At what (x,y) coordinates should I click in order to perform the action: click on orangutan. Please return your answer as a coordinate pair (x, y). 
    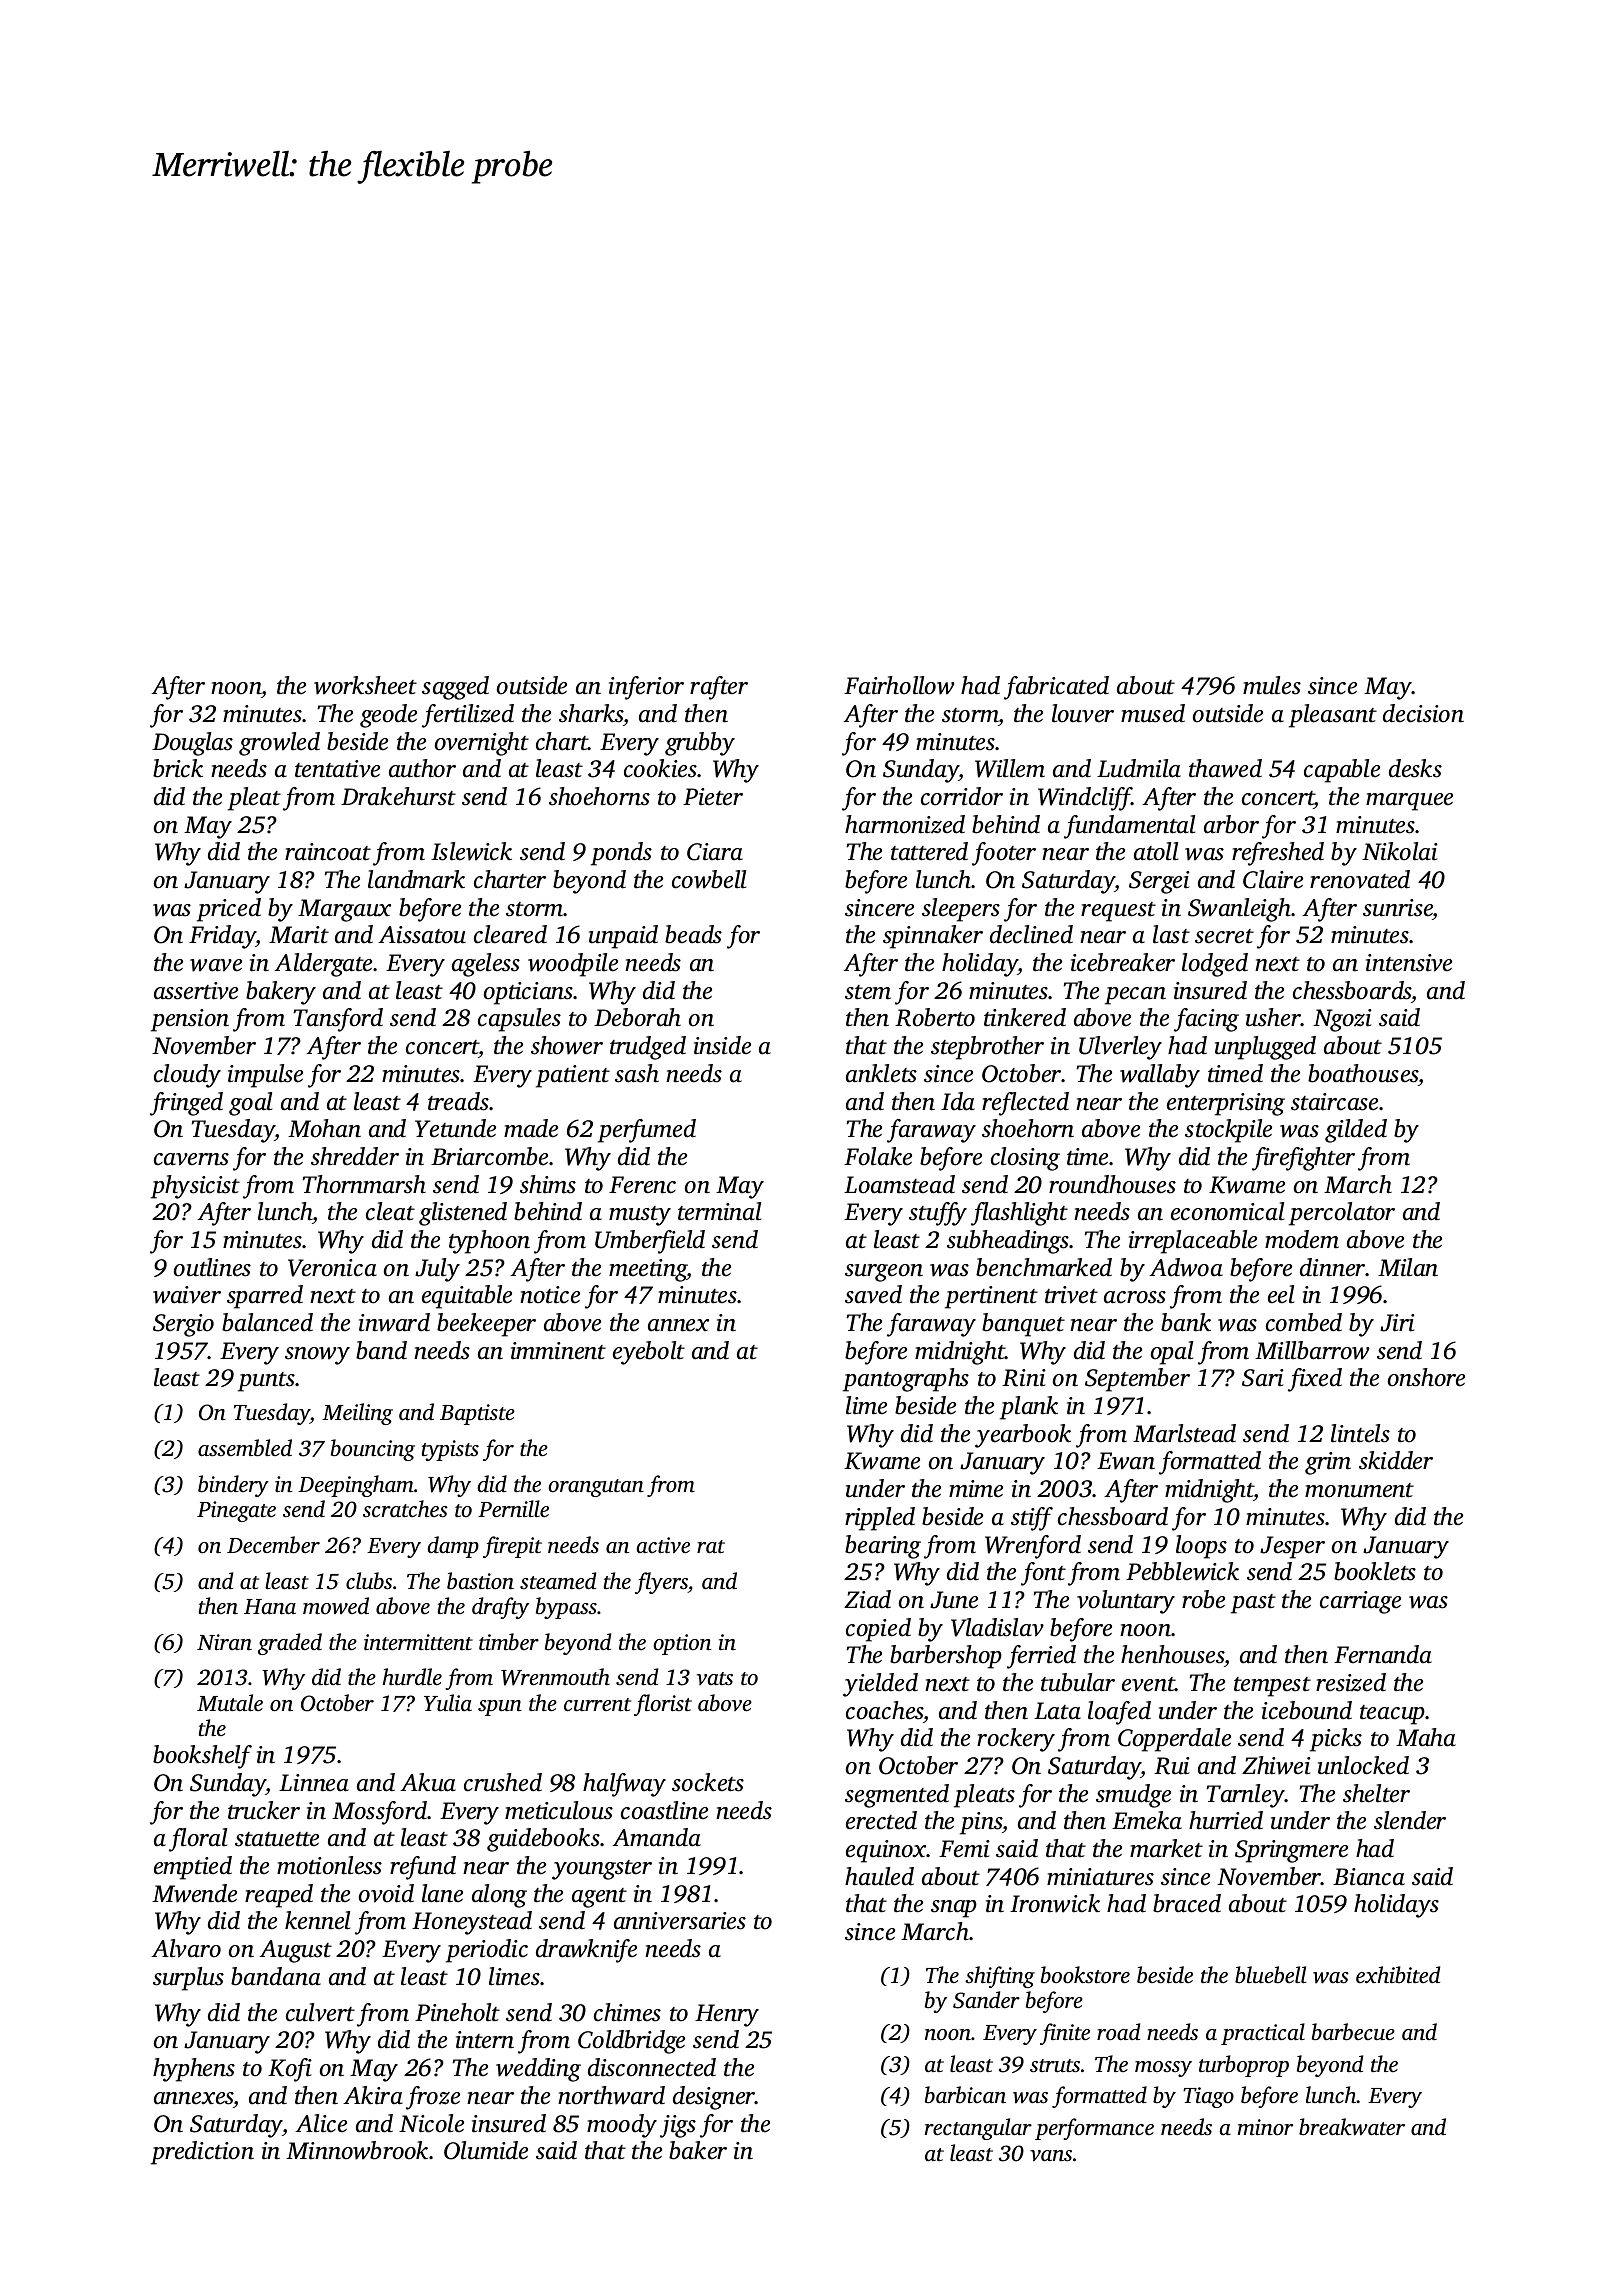
    Looking at the image, I should click on (596, 1488).
